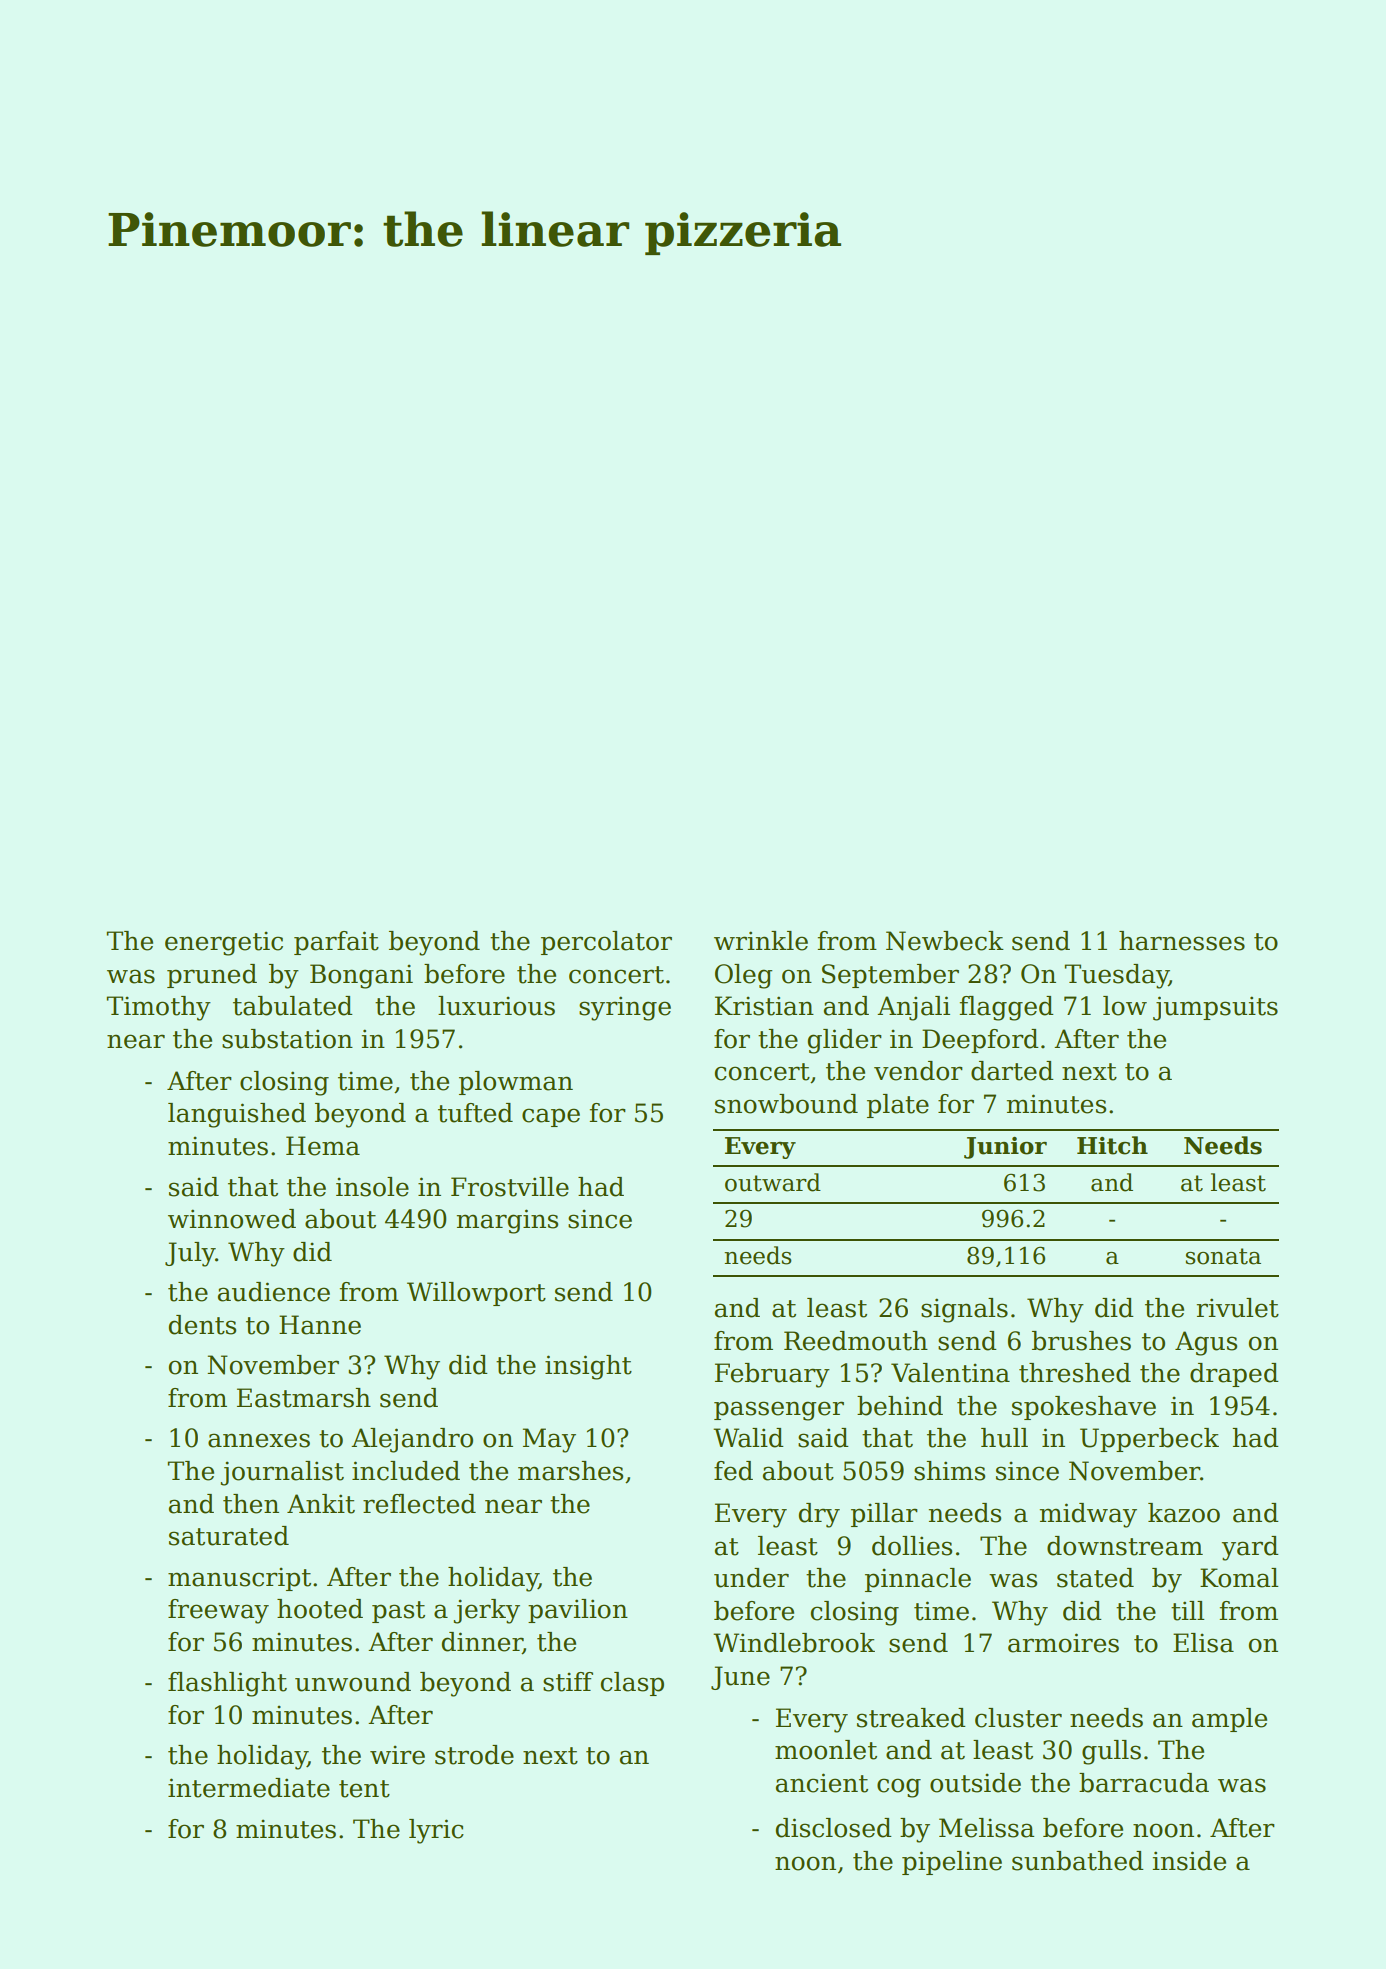 This page has width=1386, height=1969. Describe the element at coordinates (436, 1831) in the page. I see `lyric` at that location.
